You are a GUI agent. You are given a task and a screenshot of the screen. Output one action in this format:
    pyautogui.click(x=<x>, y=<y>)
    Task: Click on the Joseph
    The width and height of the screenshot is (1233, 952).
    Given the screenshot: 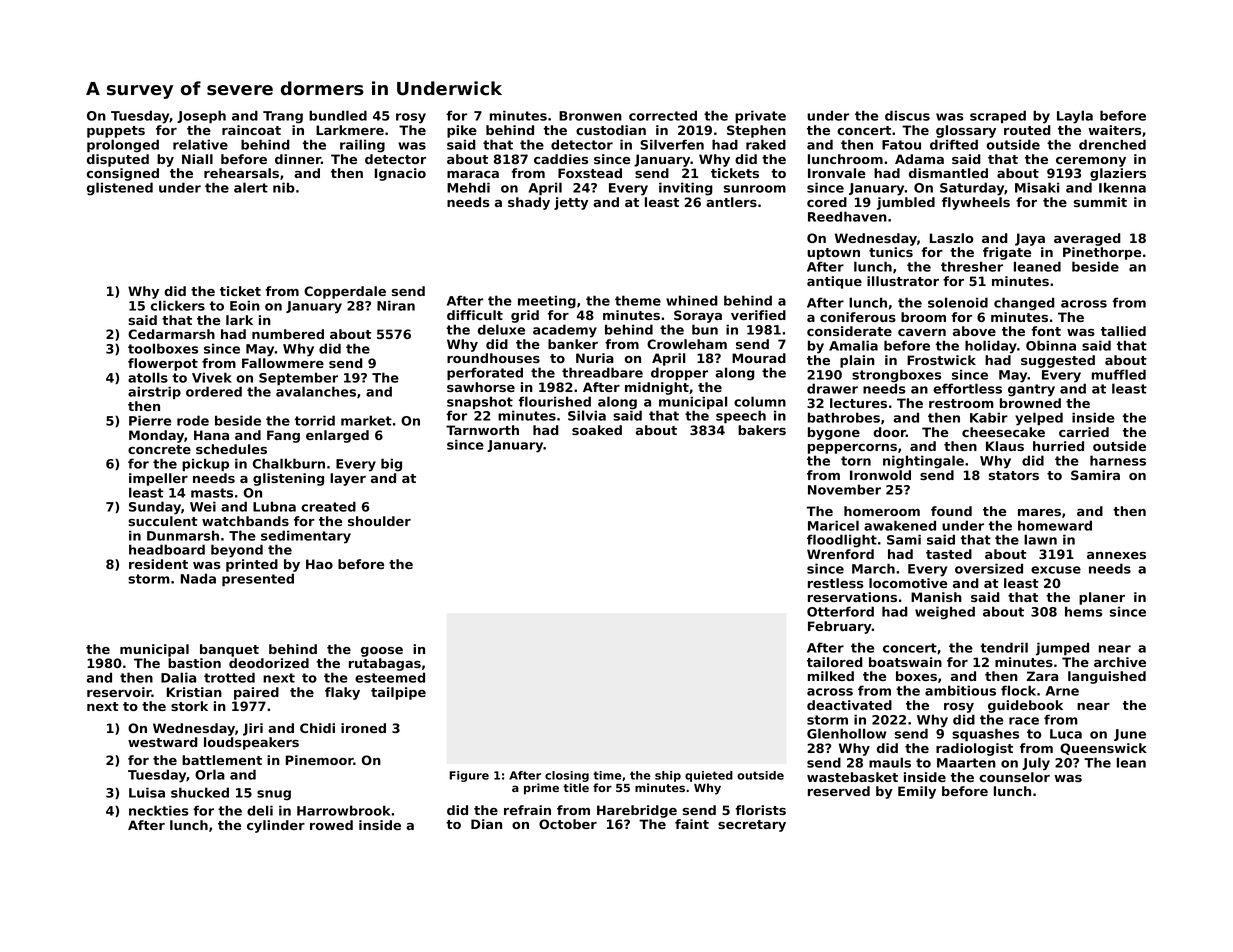 What is the action you would take?
    pyautogui.click(x=201, y=116)
